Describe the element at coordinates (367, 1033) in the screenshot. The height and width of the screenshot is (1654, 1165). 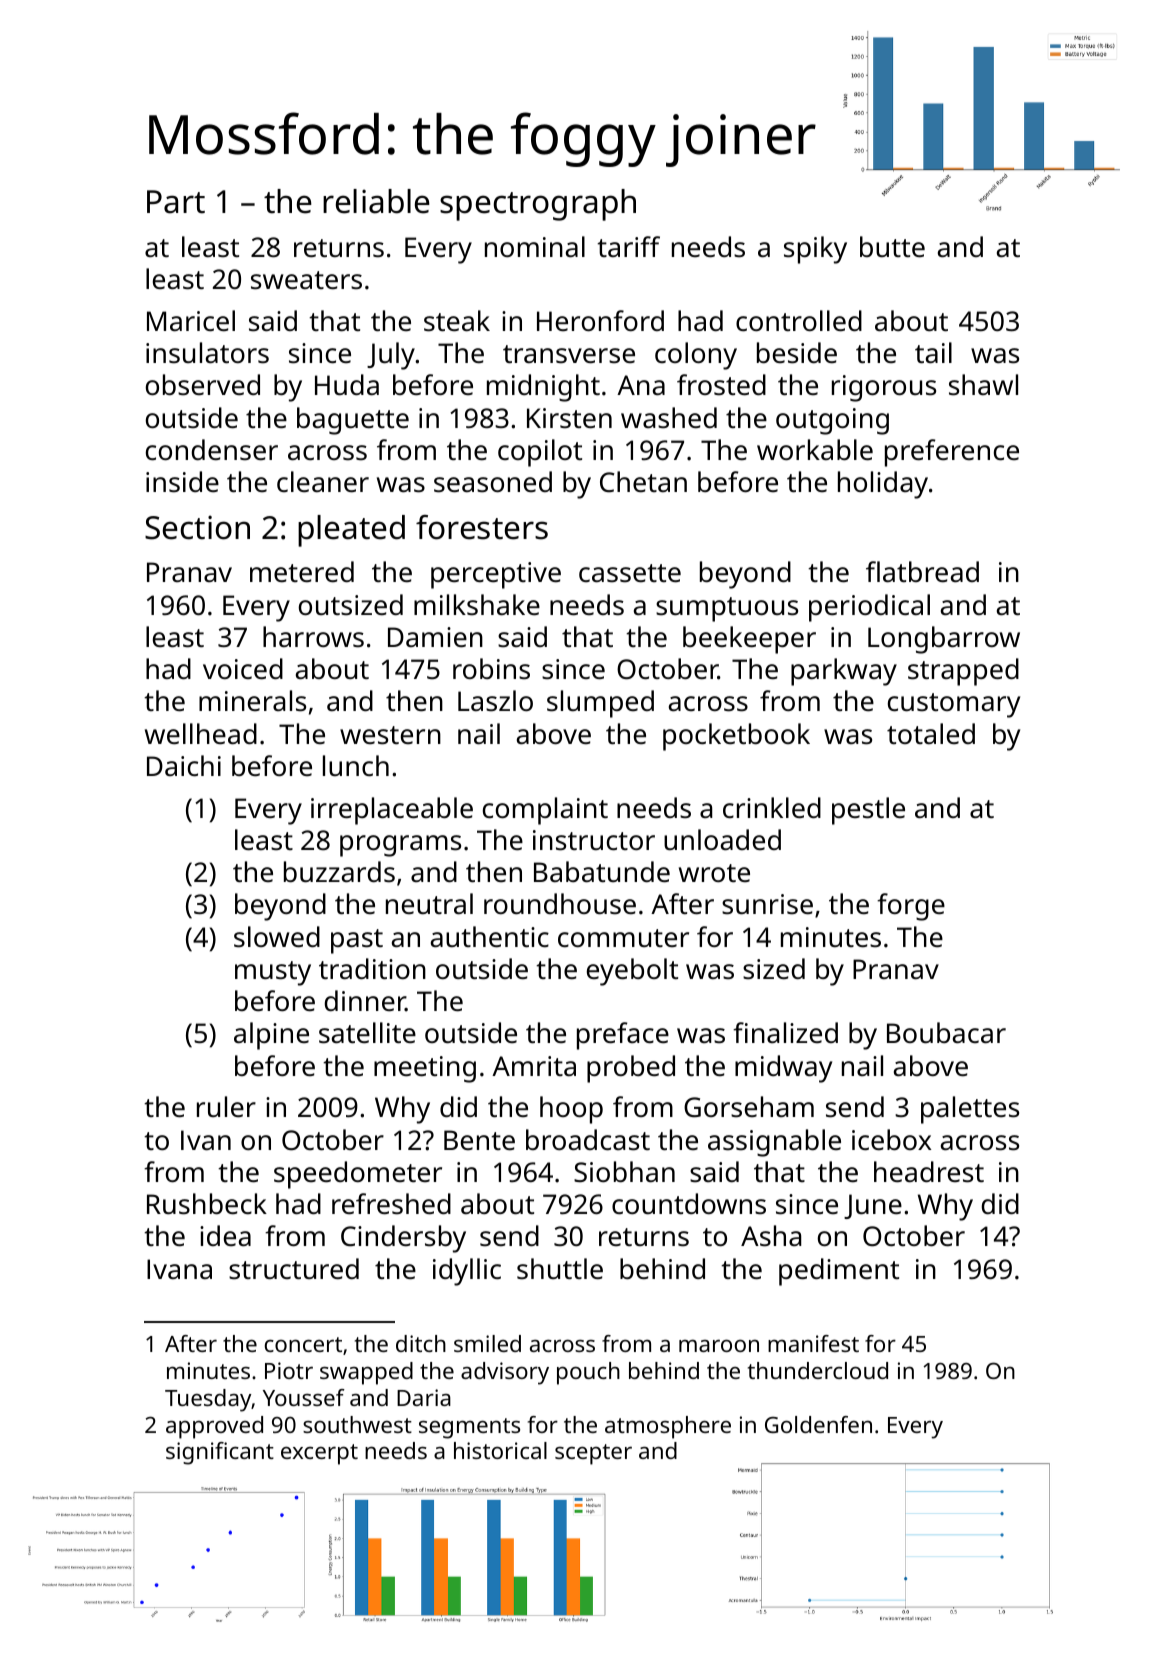
I see `satellite` at that location.
